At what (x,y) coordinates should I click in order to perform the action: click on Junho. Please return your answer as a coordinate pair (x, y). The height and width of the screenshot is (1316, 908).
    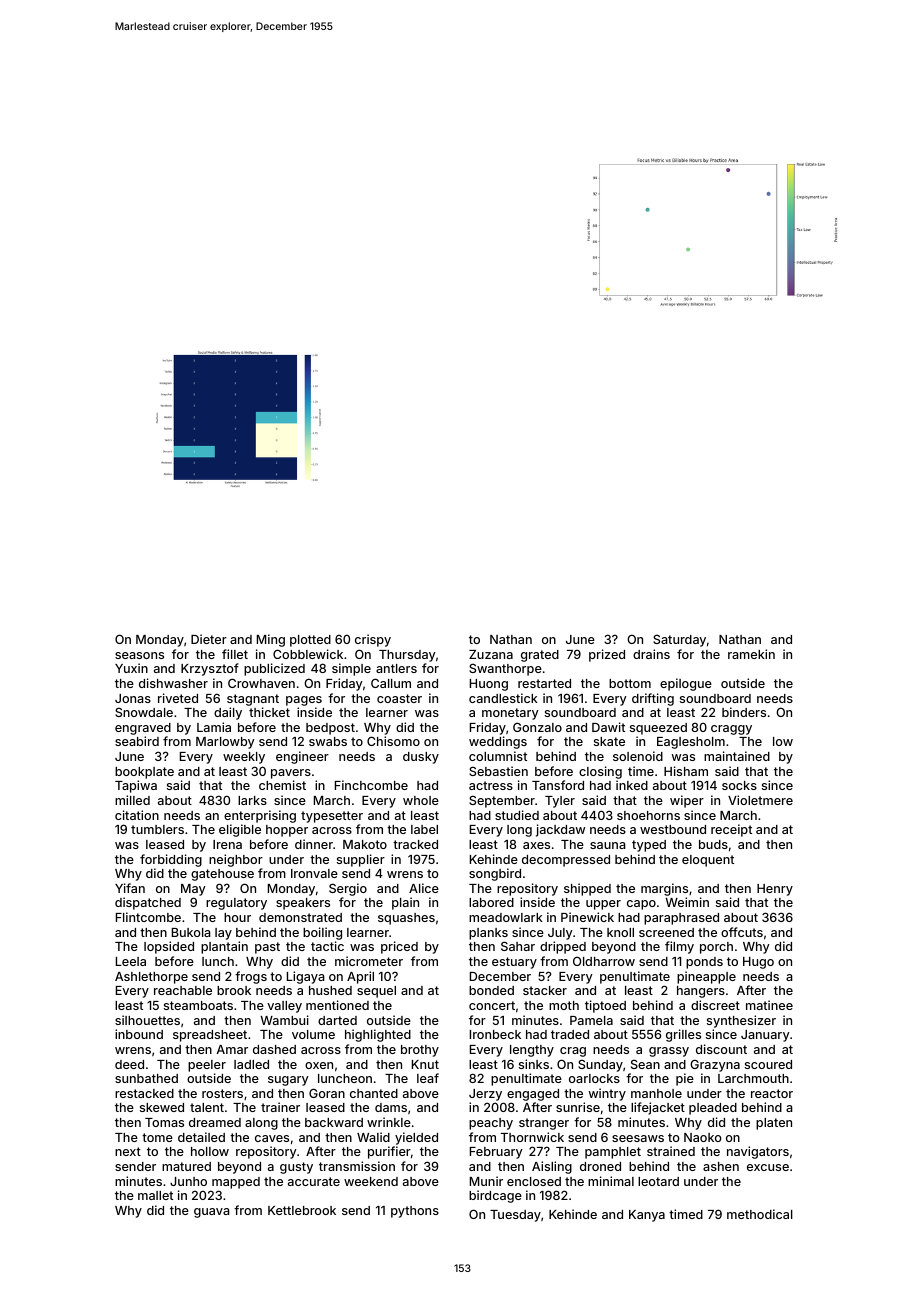
    Looking at the image, I should click on (188, 1181).
